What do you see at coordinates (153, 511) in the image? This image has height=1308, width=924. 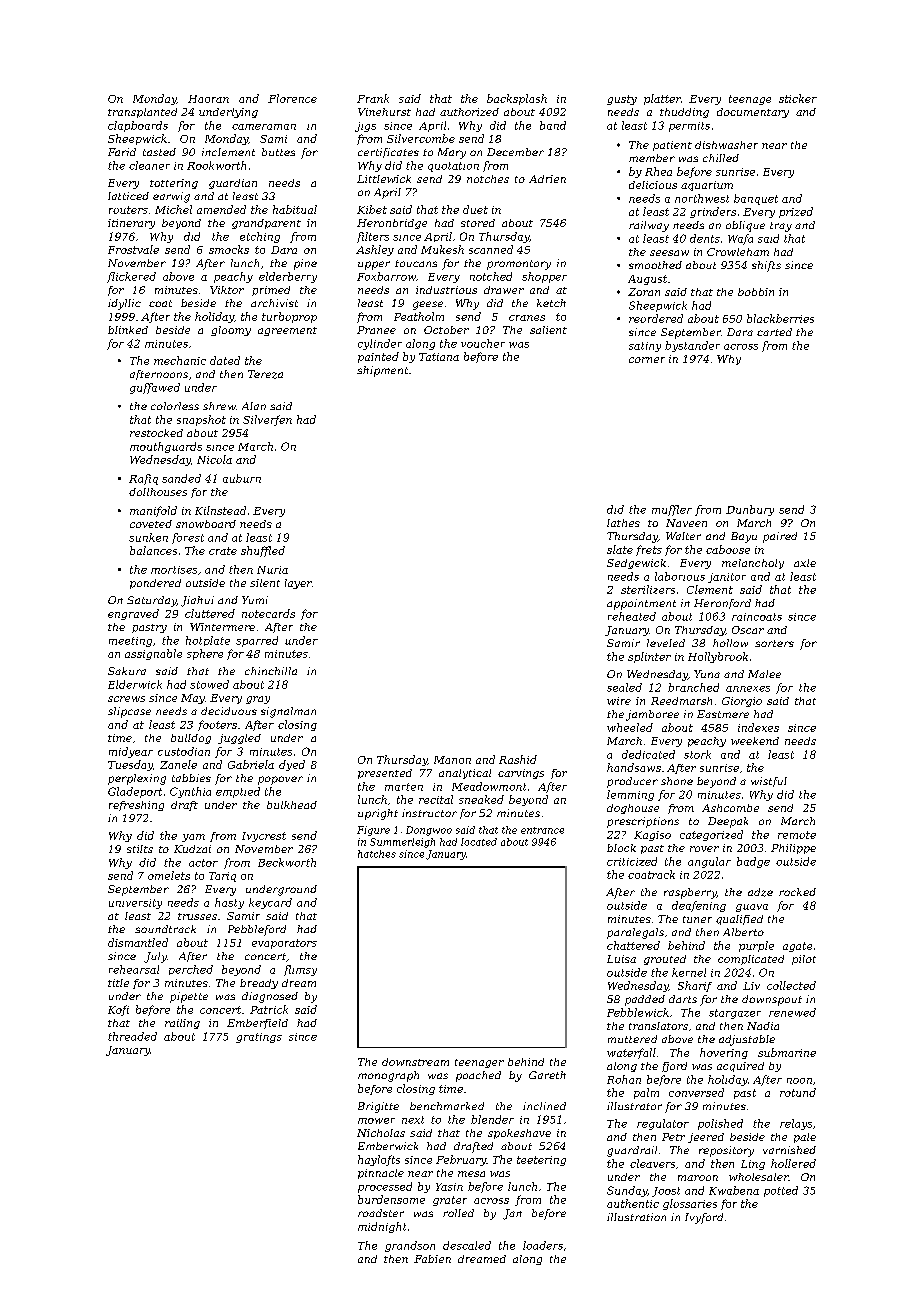 I see `manifold` at bounding box center [153, 511].
